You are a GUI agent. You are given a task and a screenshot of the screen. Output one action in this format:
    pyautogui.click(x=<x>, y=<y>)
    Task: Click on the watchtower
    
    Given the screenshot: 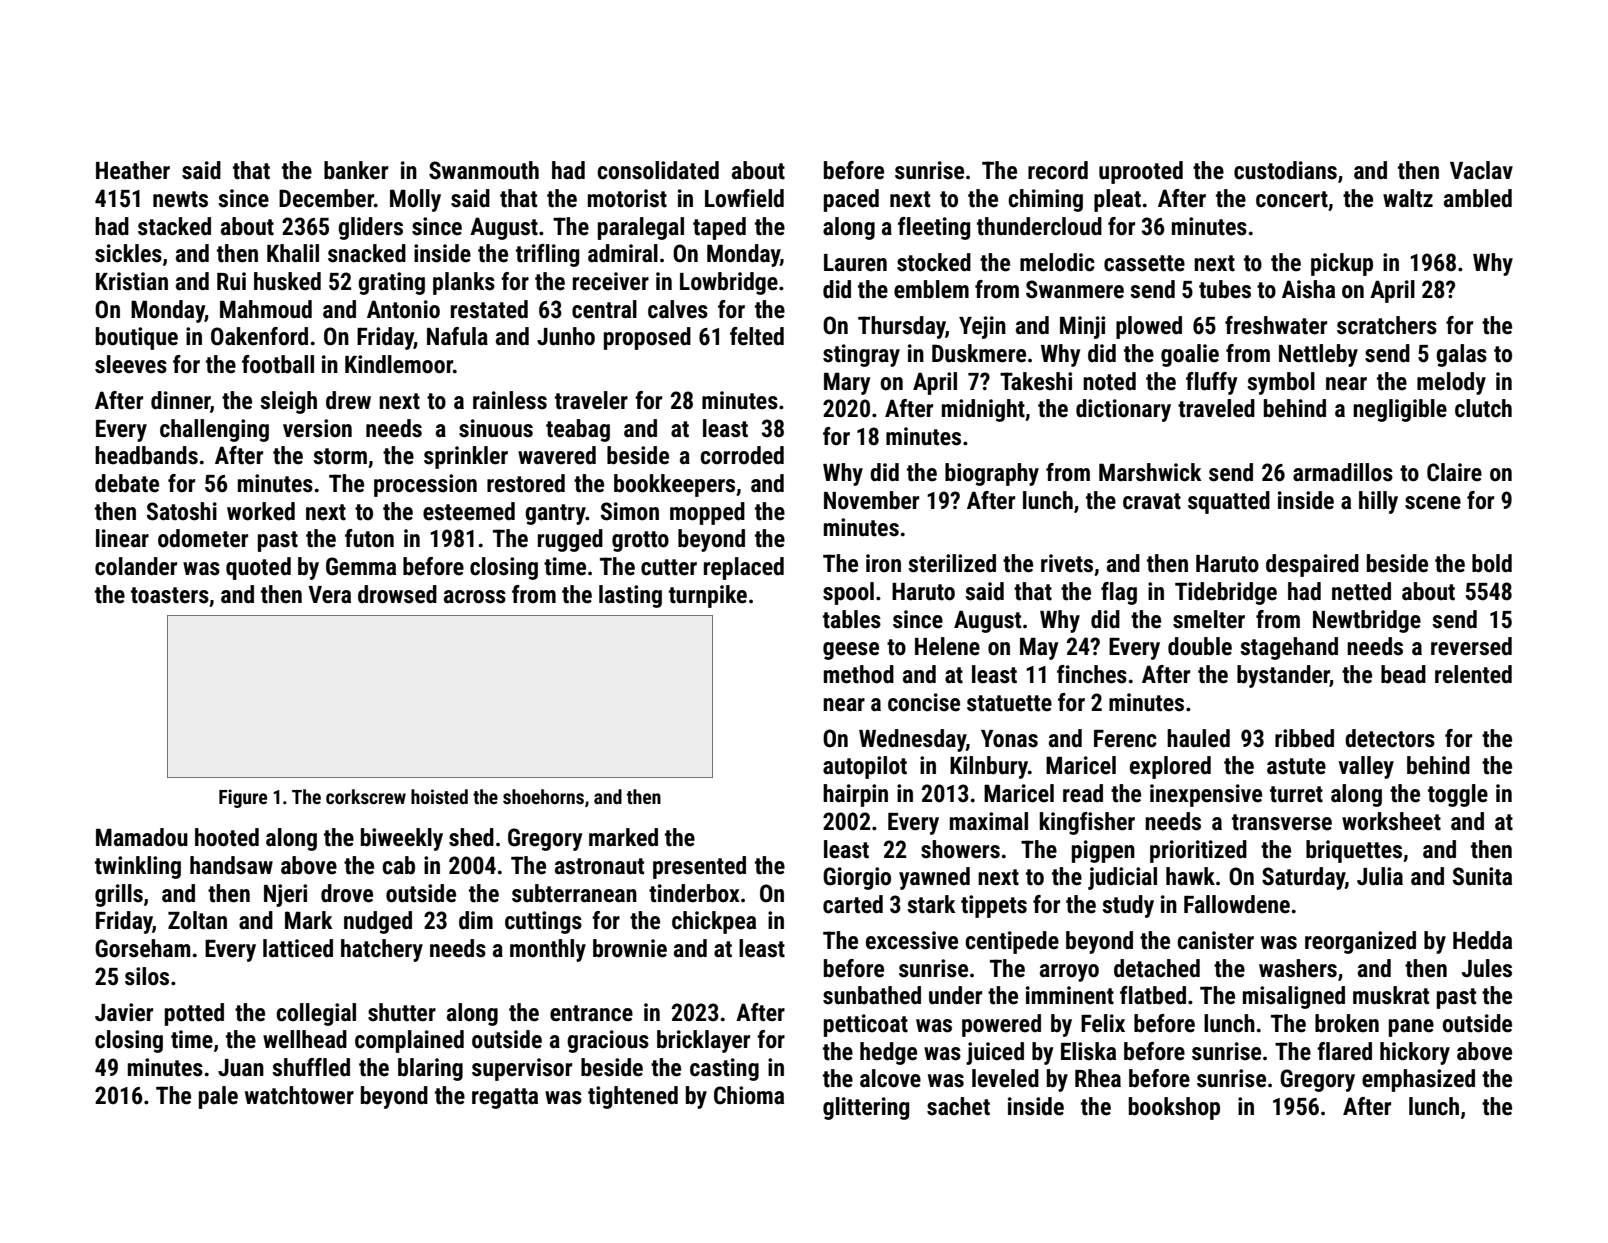 What is the action you would take?
    pyautogui.click(x=299, y=1095)
